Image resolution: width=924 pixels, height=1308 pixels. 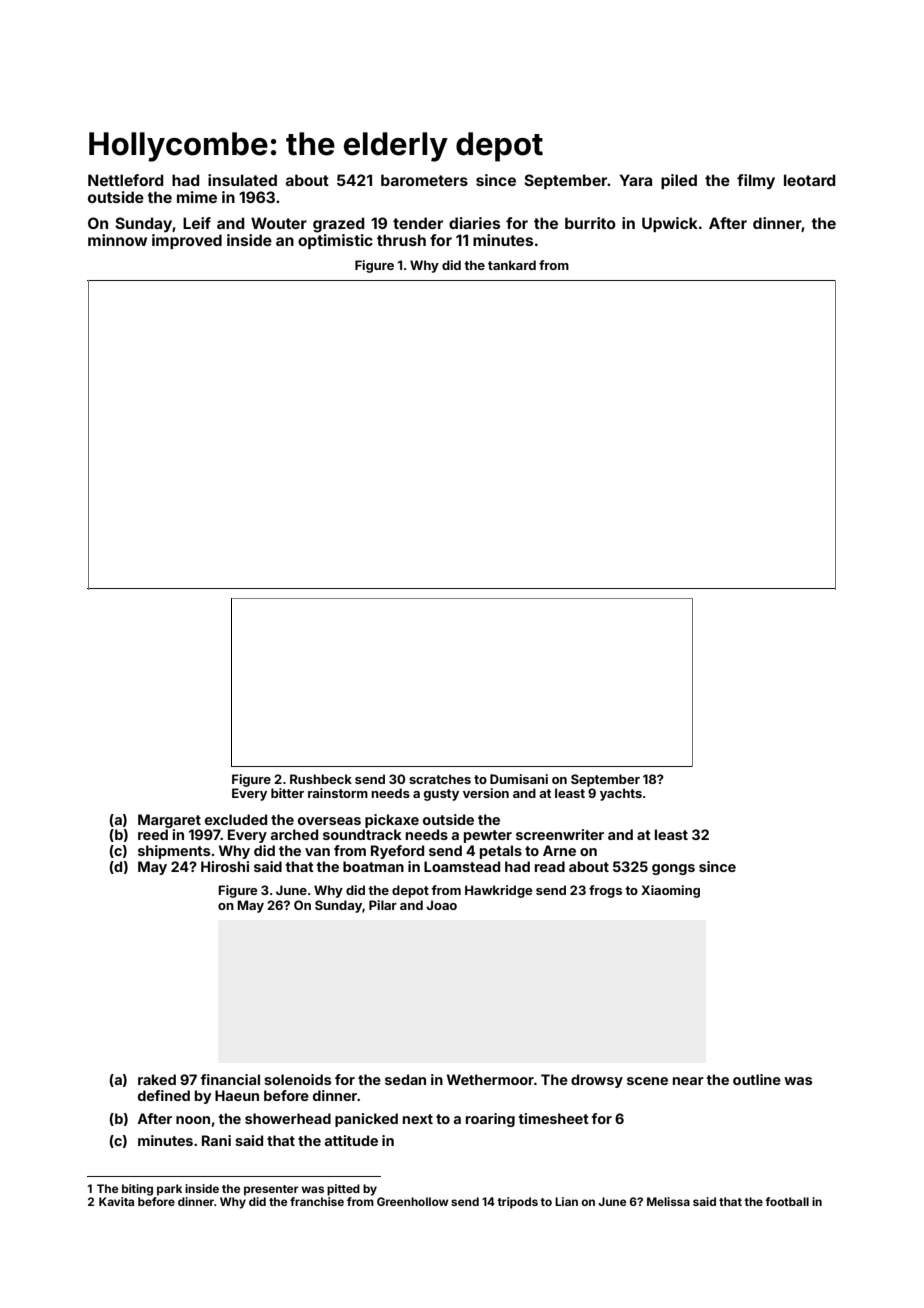 What do you see at coordinates (153, 834) in the screenshot?
I see `reed` at bounding box center [153, 834].
